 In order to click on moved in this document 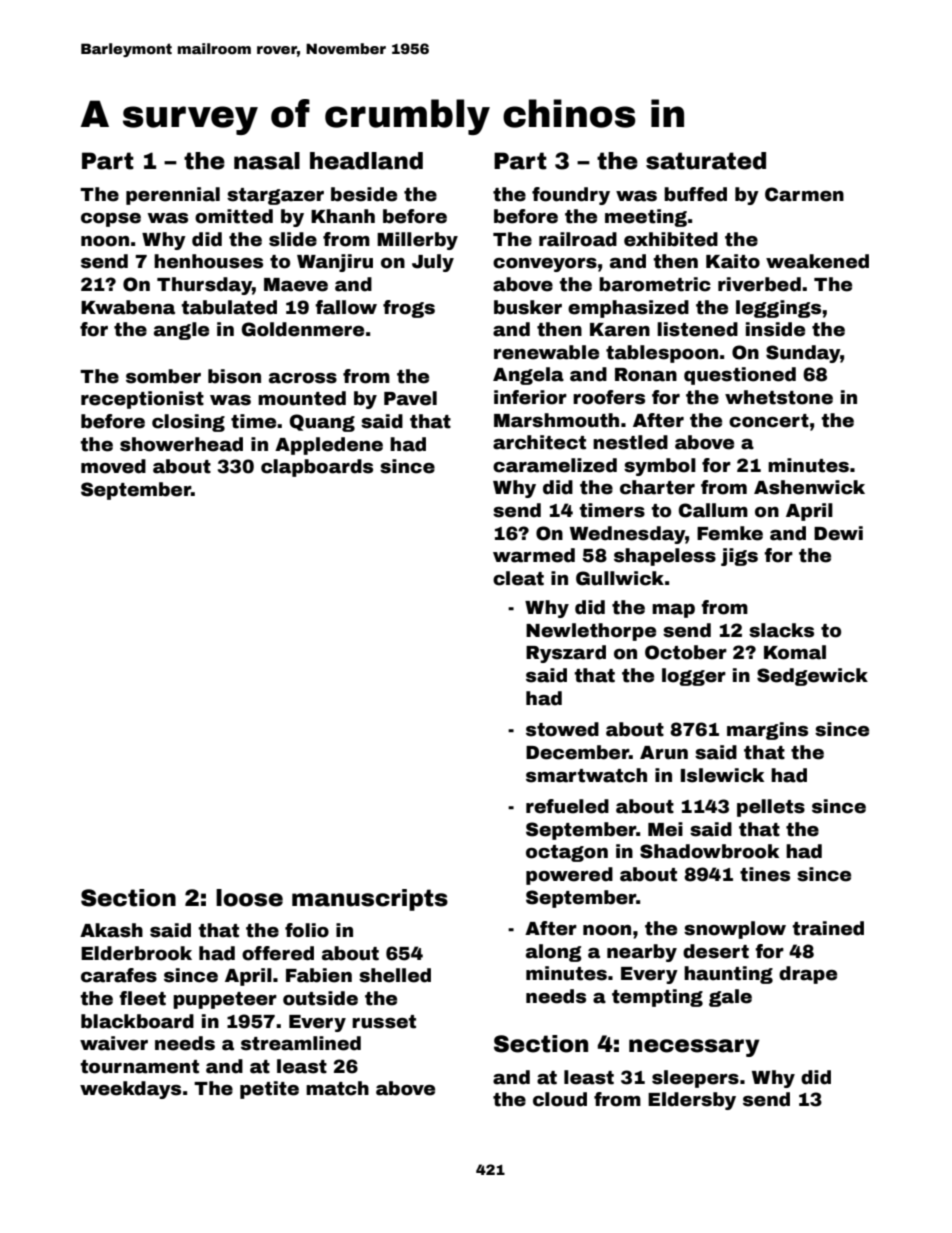, I will do `click(113, 466)`.
